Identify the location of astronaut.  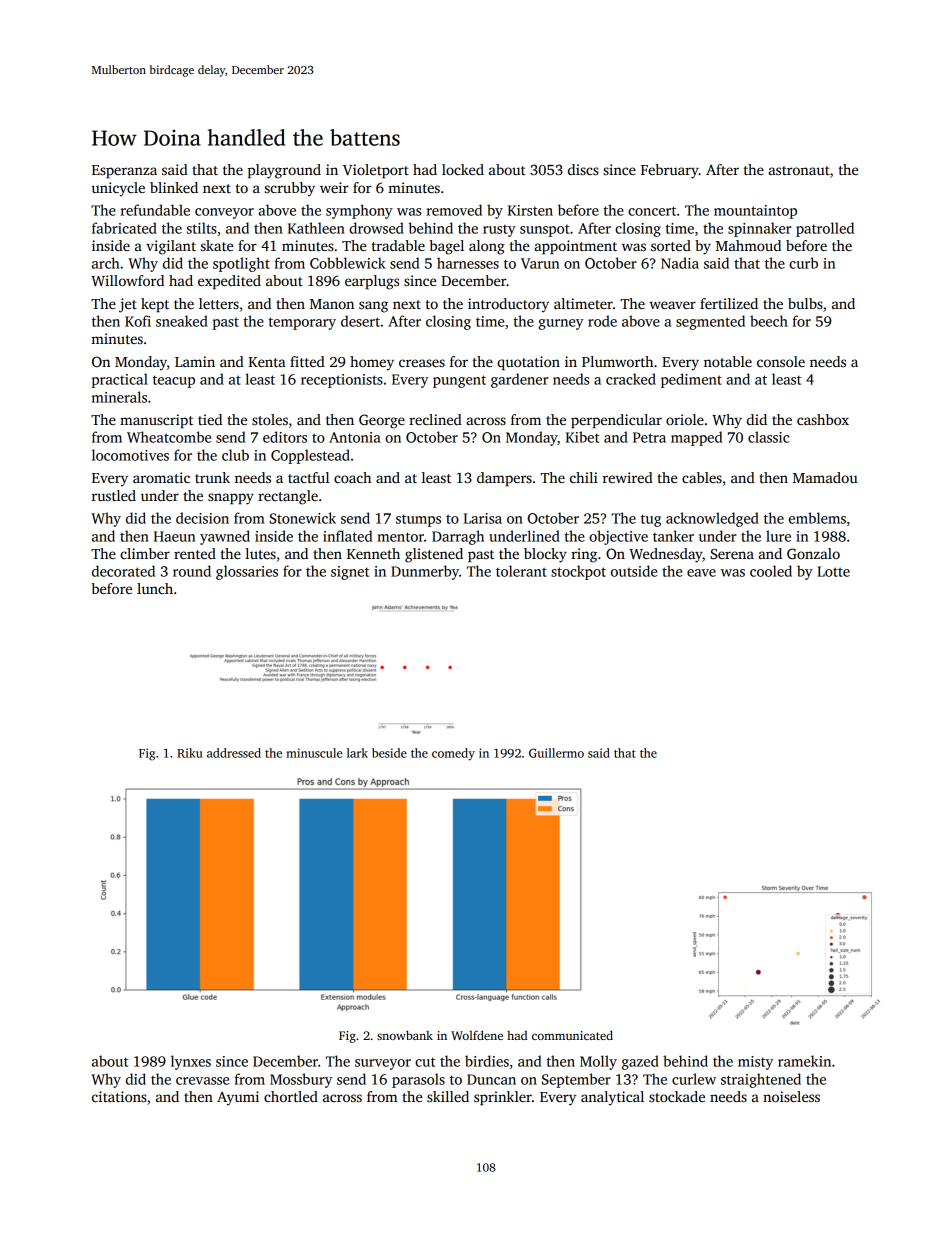
(799, 170).
